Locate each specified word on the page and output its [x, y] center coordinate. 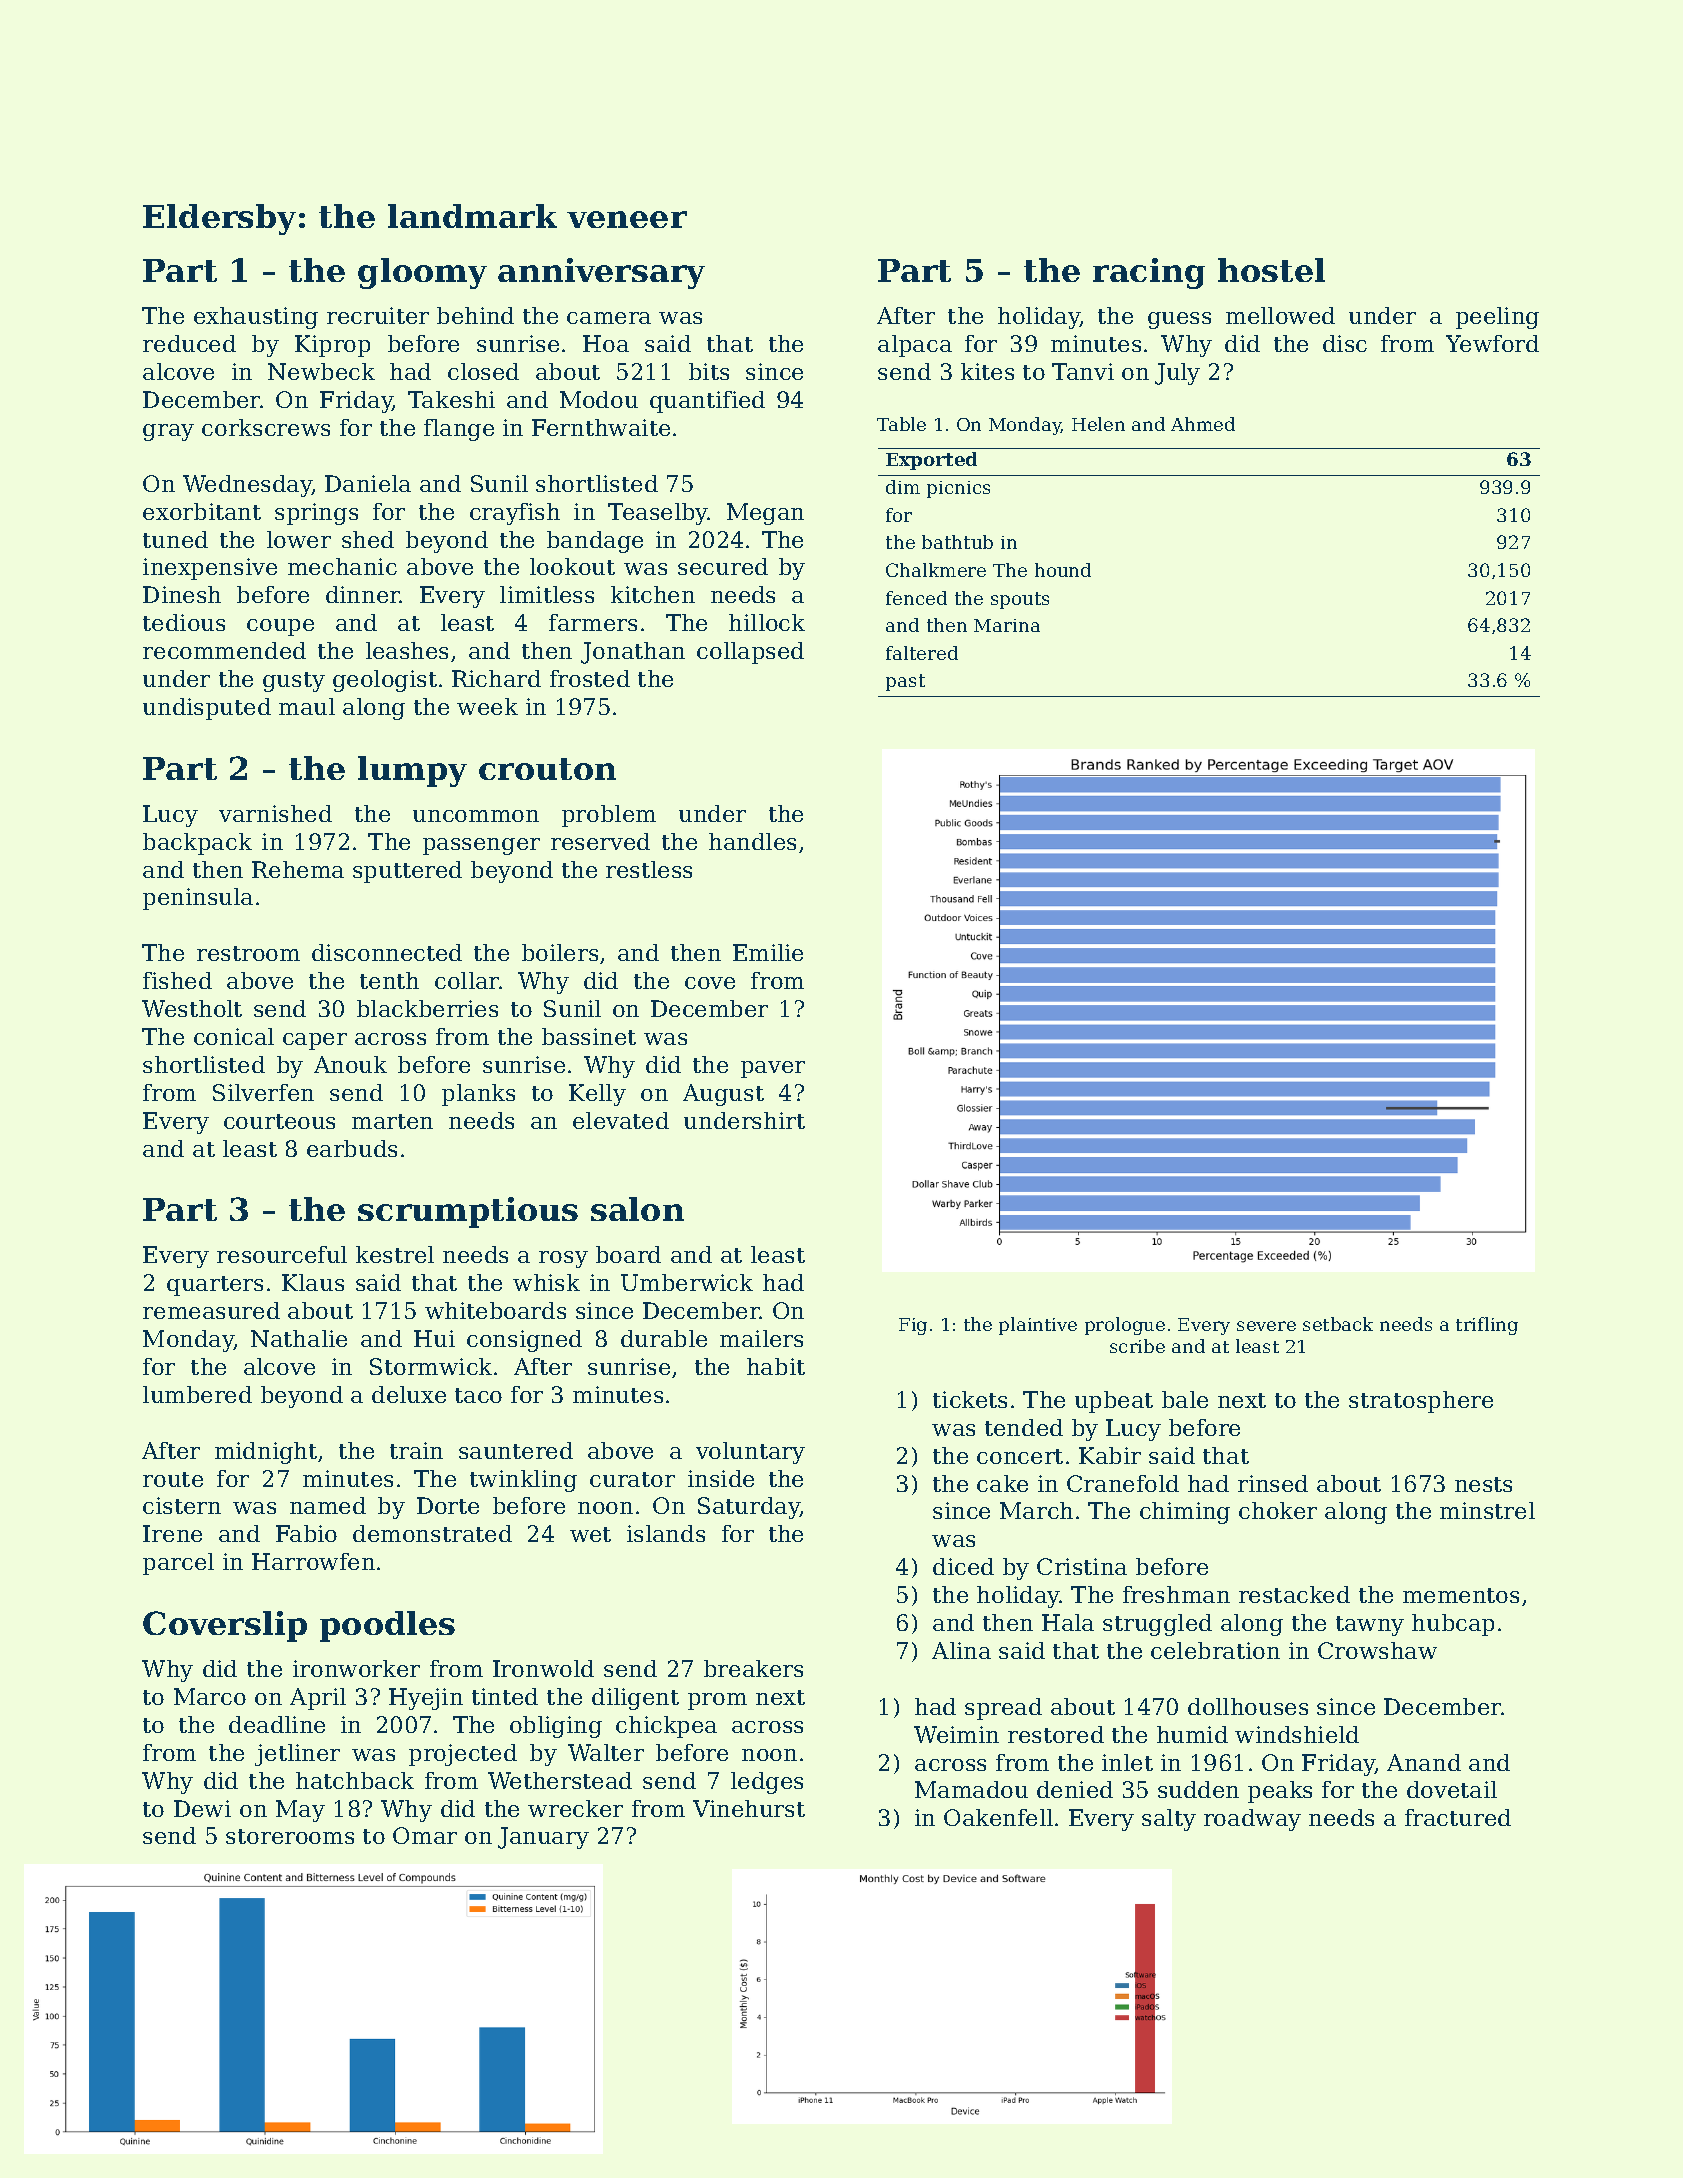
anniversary [601, 273]
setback [1338, 1324]
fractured [1458, 1817]
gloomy [422, 273]
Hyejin [426, 1699]
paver [773, 1069]
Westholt [192, 1008]
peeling [1497, 318]
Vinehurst [749, 1808]
